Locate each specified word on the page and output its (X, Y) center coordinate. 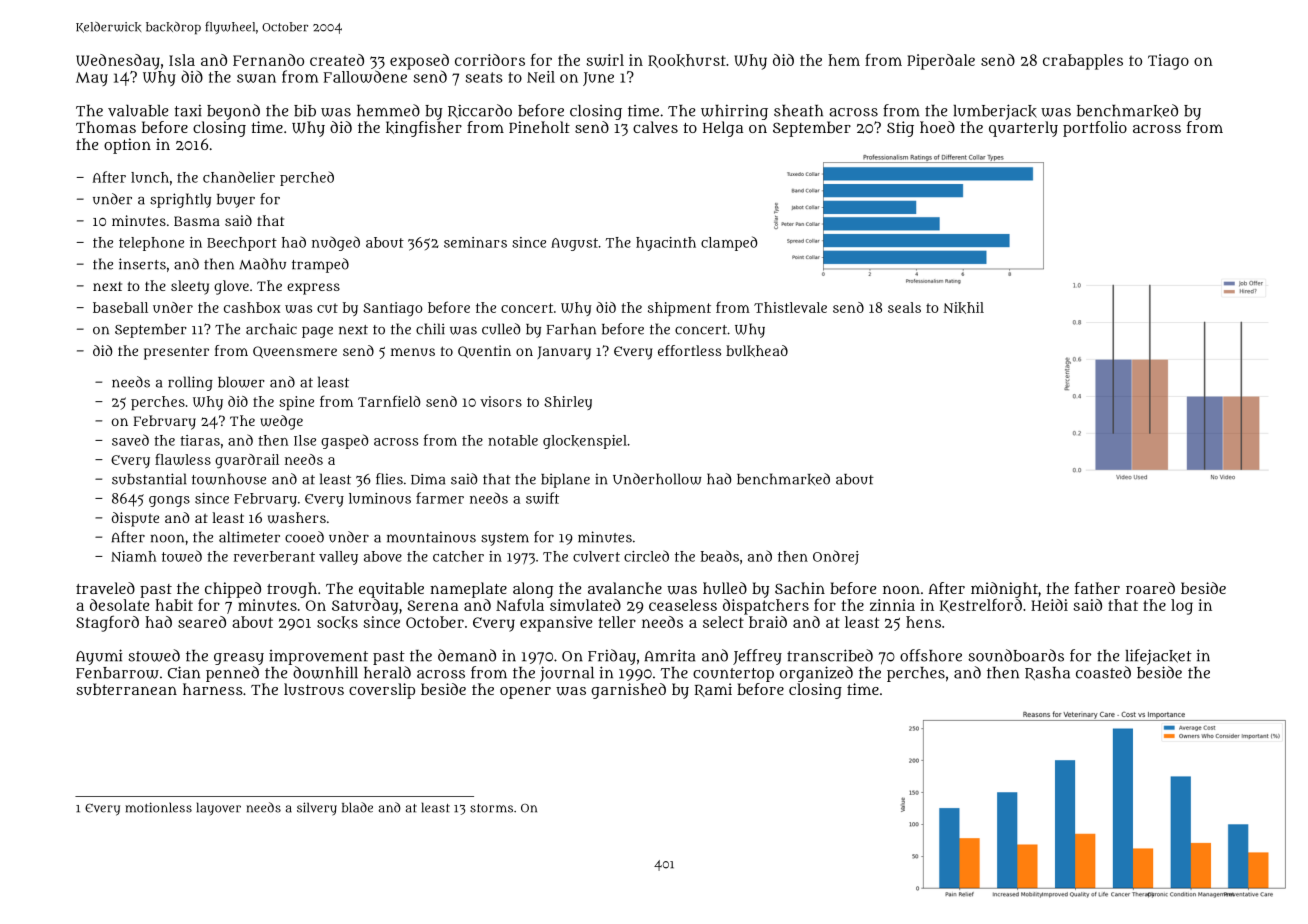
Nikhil (963, 308)
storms (491, 808)
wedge (281, 422)
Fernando (268, 60)
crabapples (1083, 62)
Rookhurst (687, 61)
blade (357, 807)
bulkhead (757, 351)
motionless (158, 807)
